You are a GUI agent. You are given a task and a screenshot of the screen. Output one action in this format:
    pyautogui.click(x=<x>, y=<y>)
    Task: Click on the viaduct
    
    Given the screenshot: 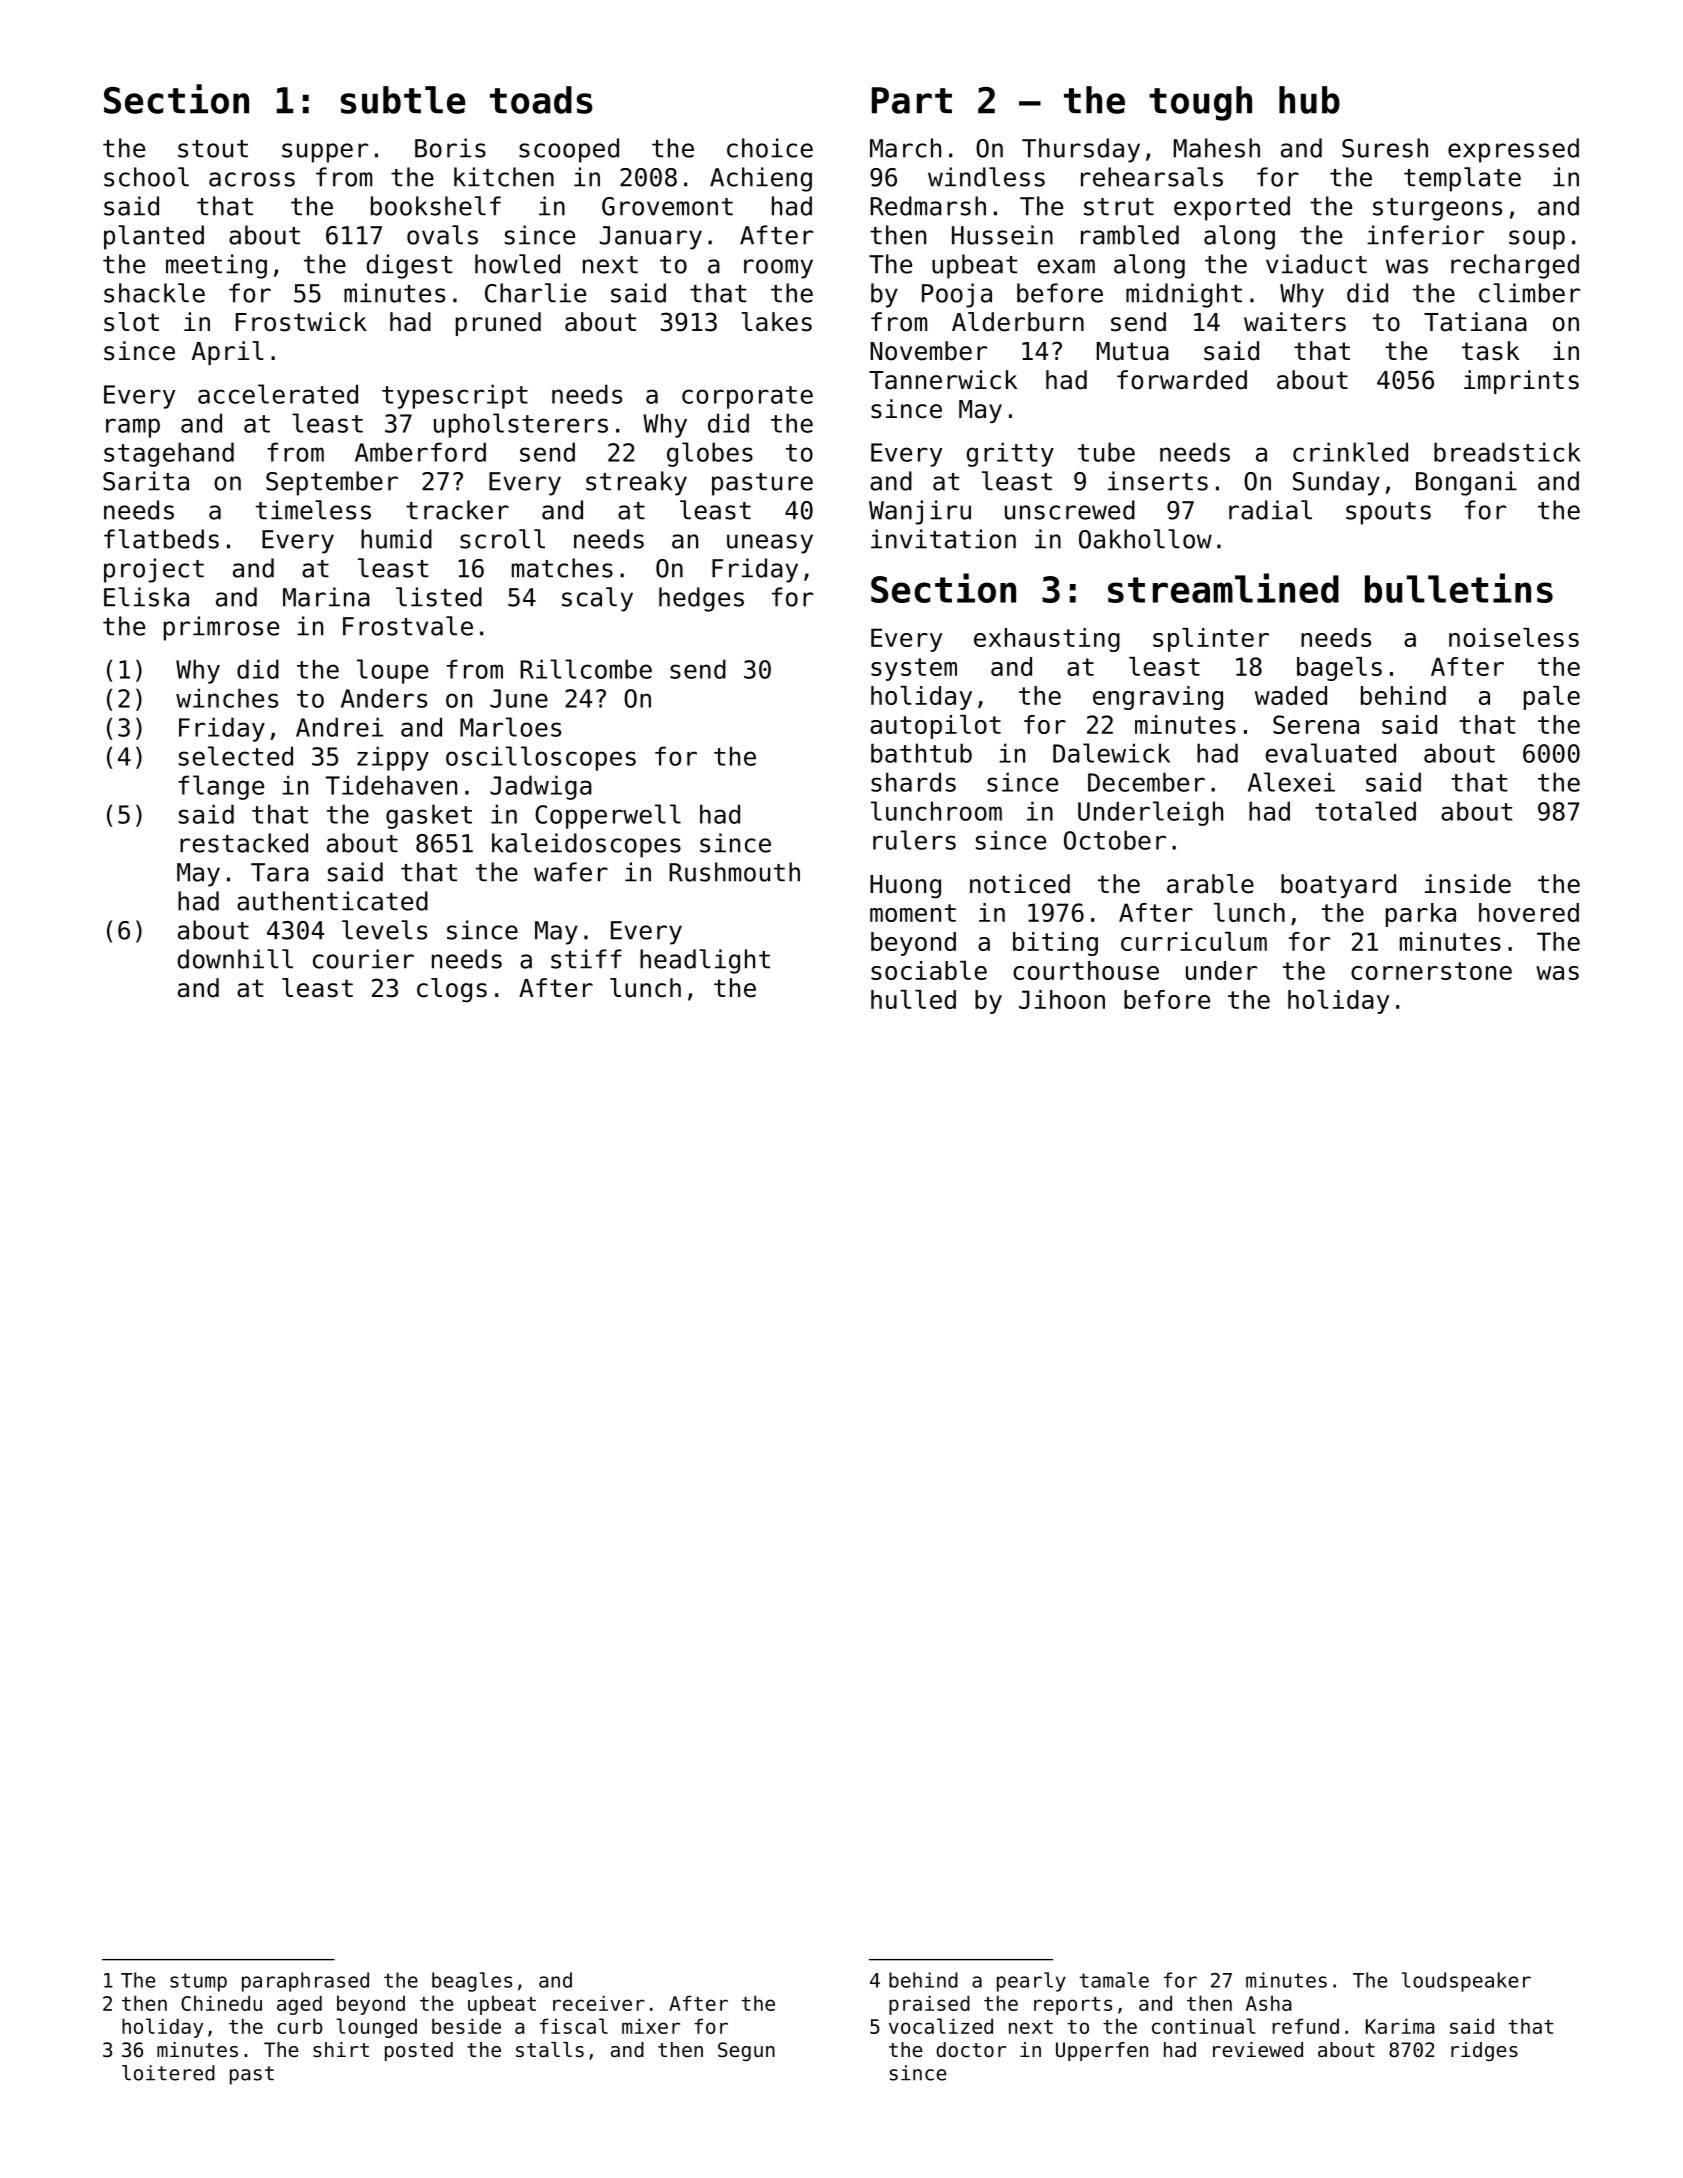 What is the action you would take?
    pyautogui.click(x=1316, y=264)
